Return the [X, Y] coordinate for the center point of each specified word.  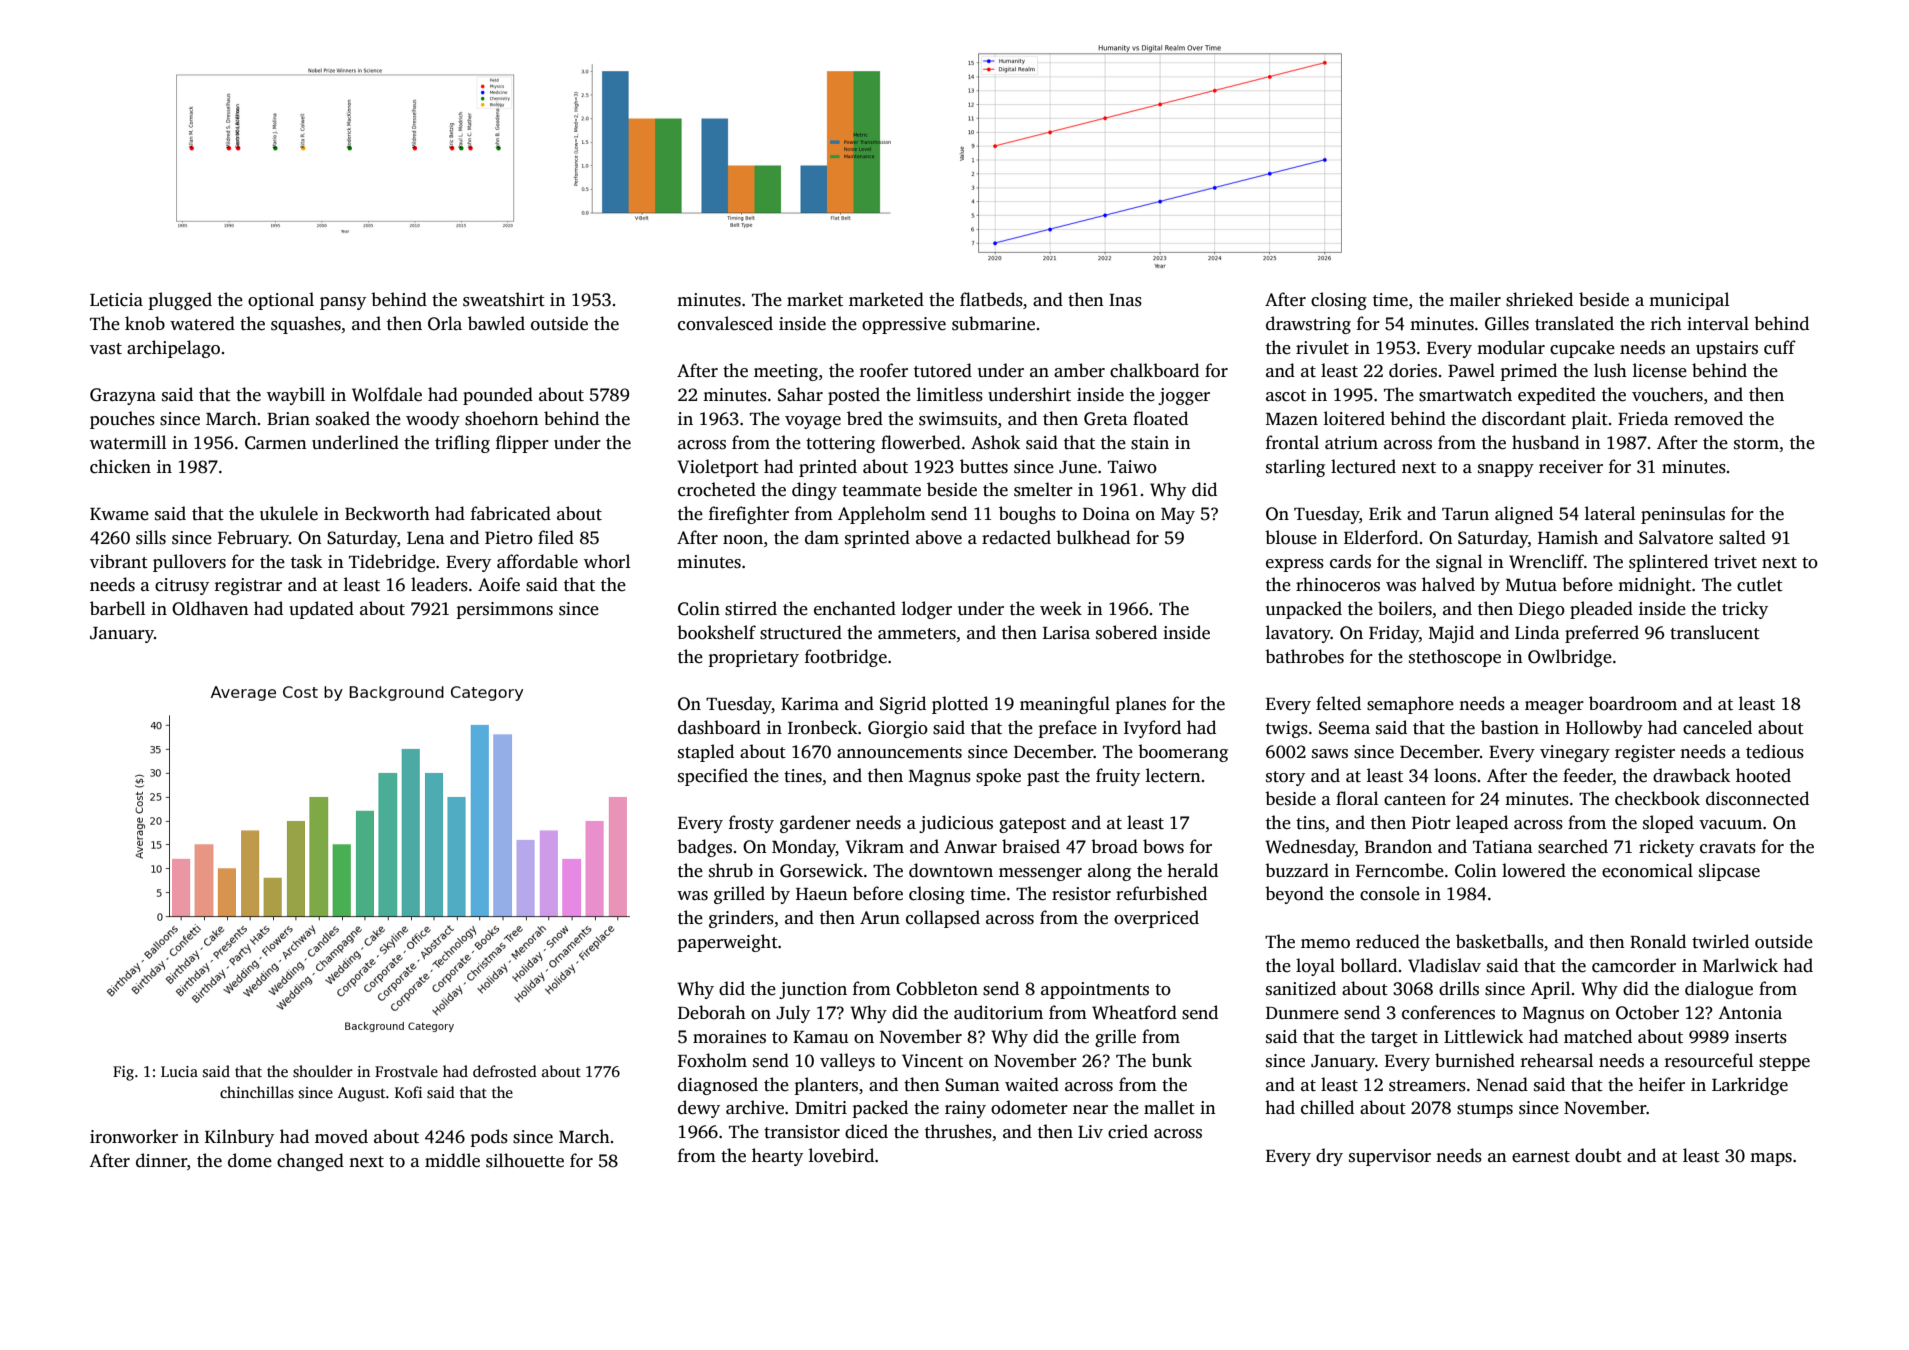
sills [151, 537]
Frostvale [406, 1071]
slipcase [1729, 872]
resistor [1081, 894]
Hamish [1568, 537]
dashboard [719, 727]
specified [713, 777]
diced [866, 1131]
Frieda [1643, 418]
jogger [1184, 396]
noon [743, 540]
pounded [498, 396]
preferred [1602, 634]
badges [704, 848]
